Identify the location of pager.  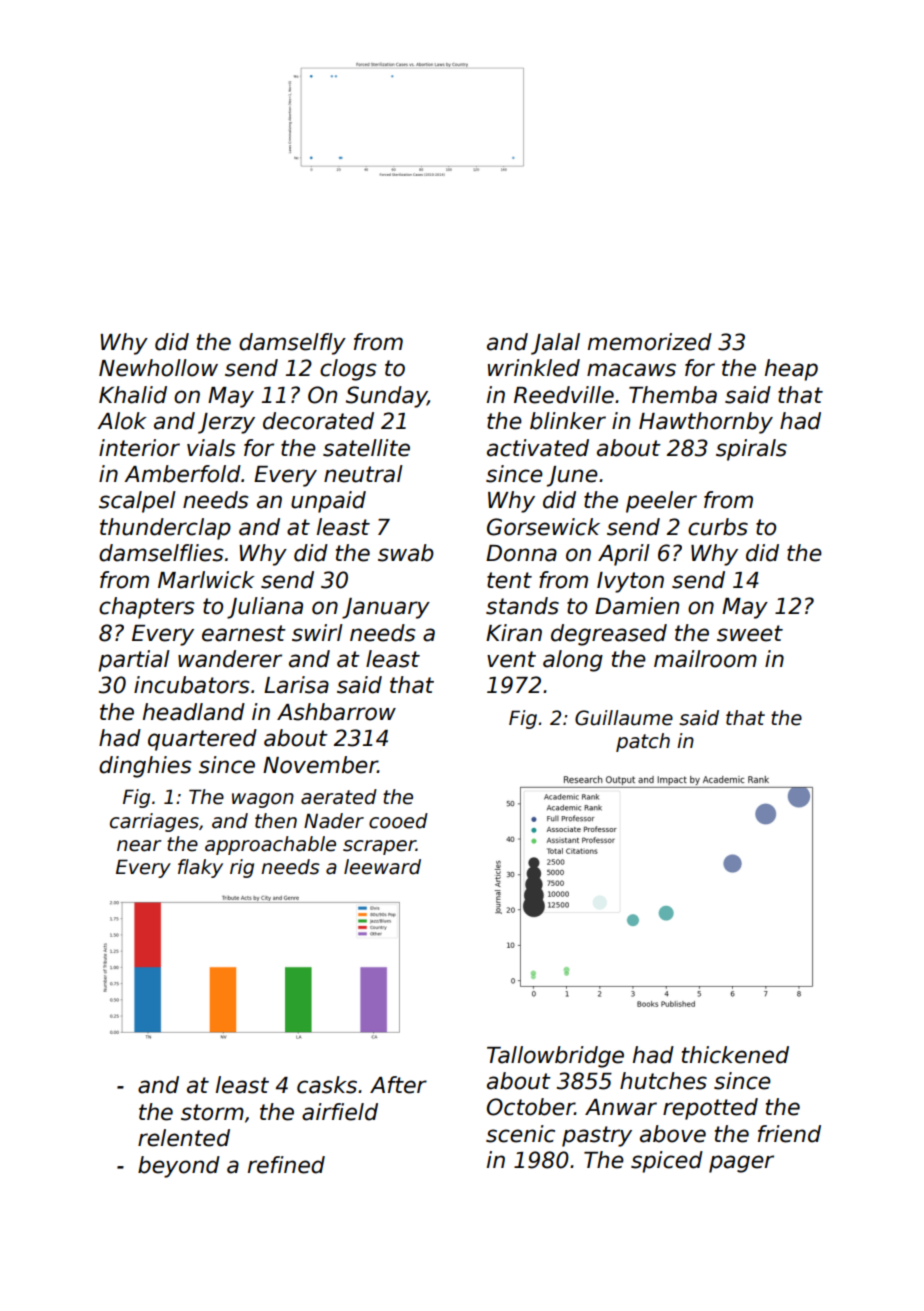
(741, 1164).
